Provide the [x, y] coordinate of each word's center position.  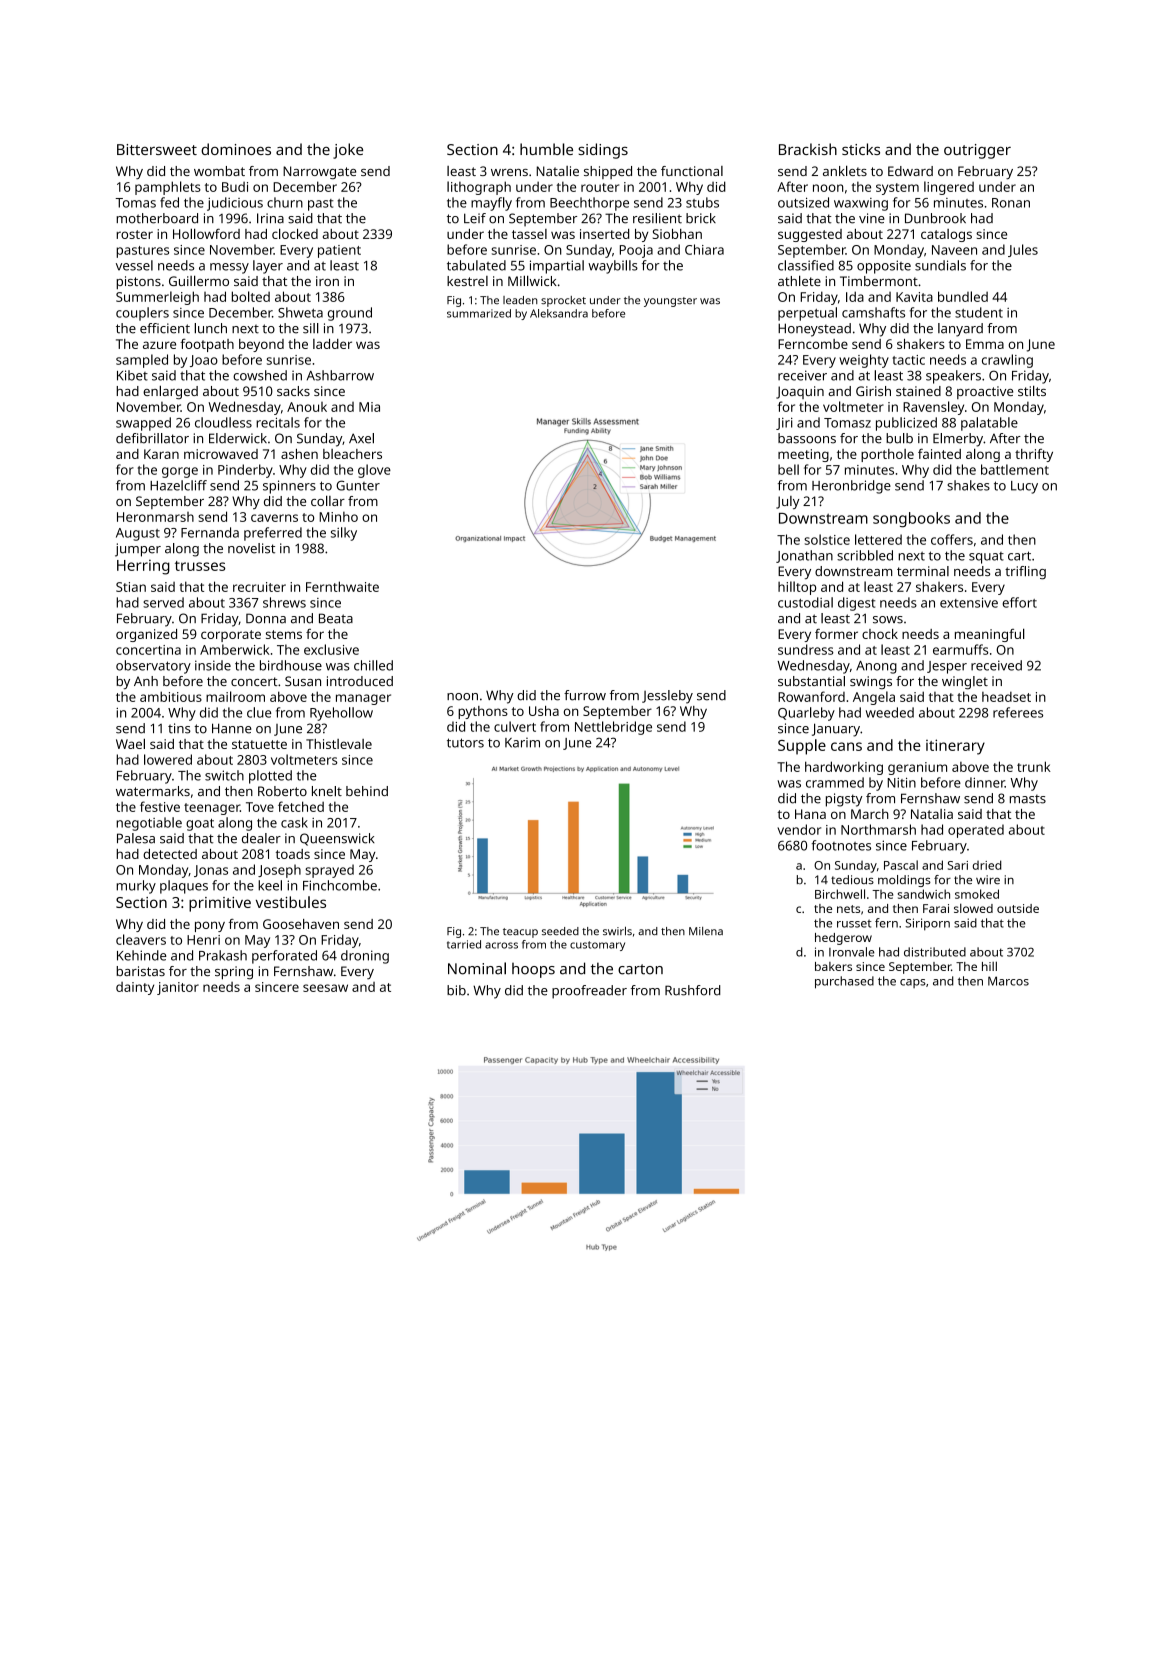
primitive [220, 904]
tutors [465, 743]
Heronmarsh [155, 517]
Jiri [784, 424]
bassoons [807, 438]
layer [268, 267]
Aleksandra [559, 313]
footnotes [841, 845]
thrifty [1034, 455]
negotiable [149, 824]
